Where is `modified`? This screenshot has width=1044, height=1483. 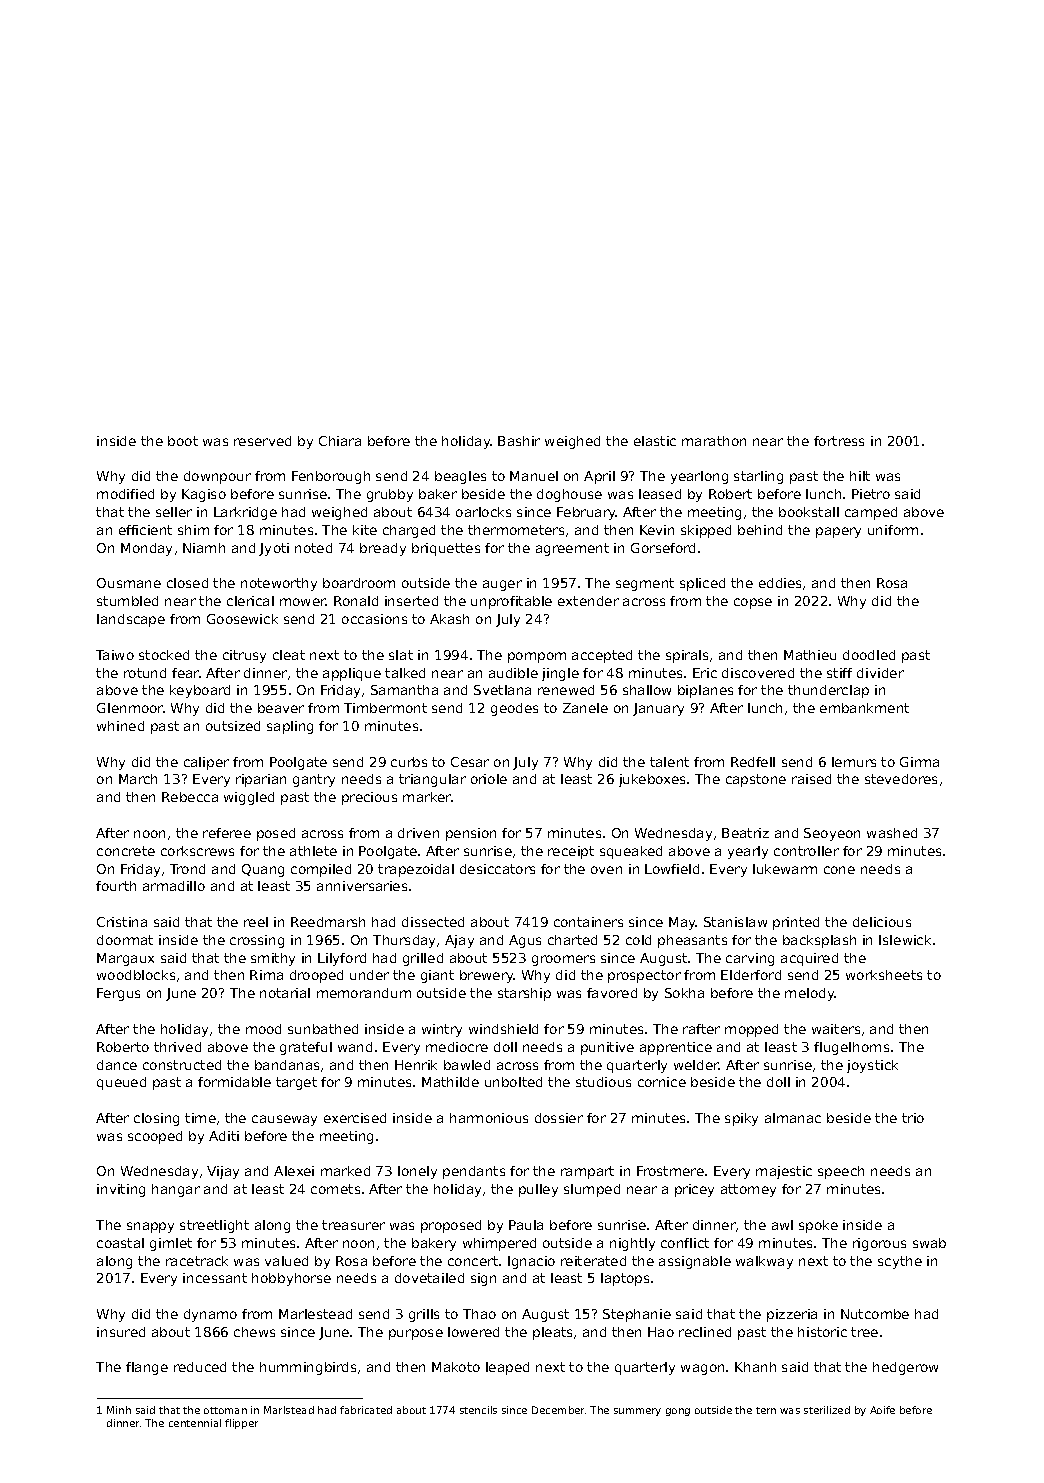
modified is located at coordinates (125, 494).
